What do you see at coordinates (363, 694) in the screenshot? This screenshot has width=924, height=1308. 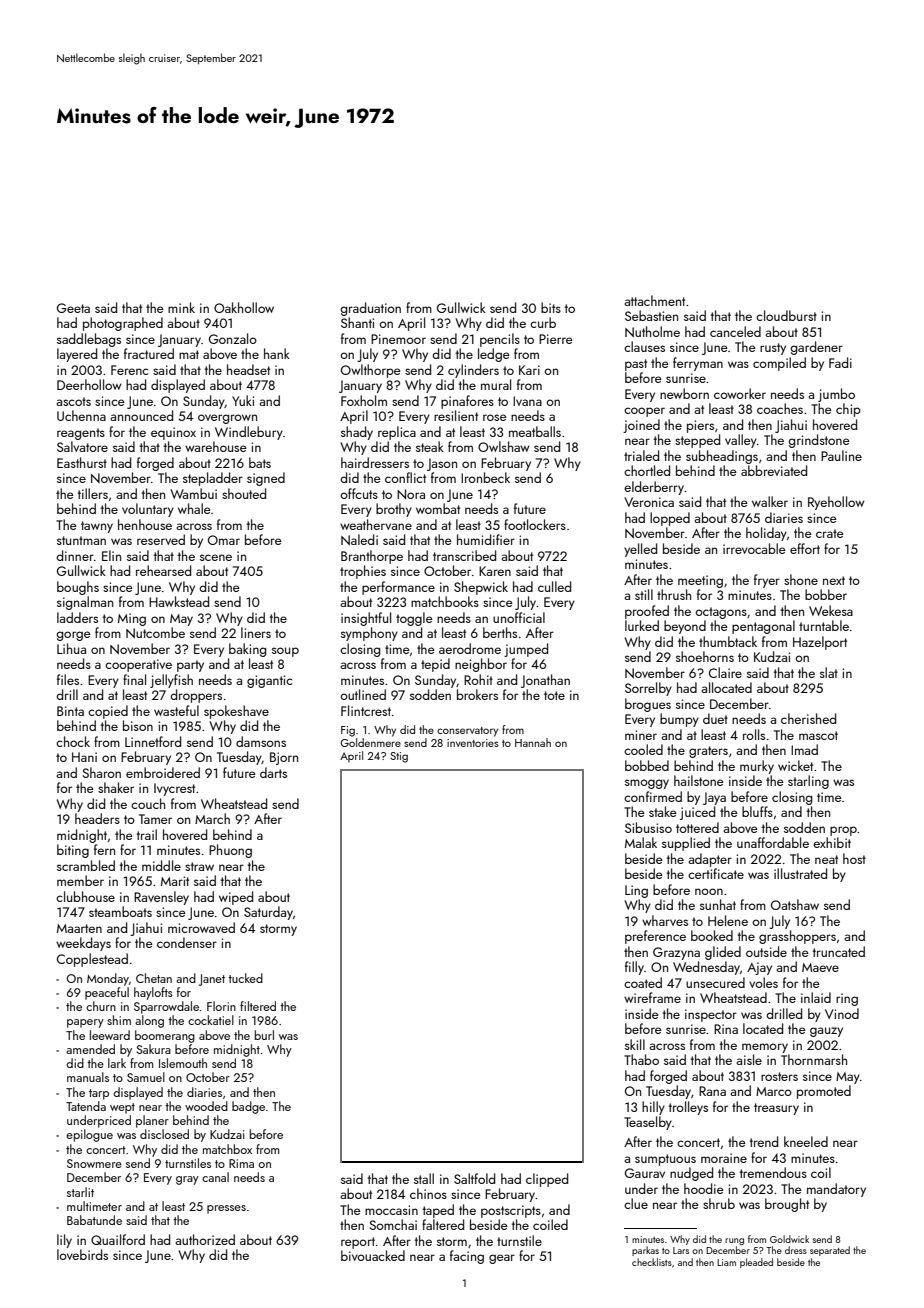 I see `outlined` at bounding box center [363, 694].
